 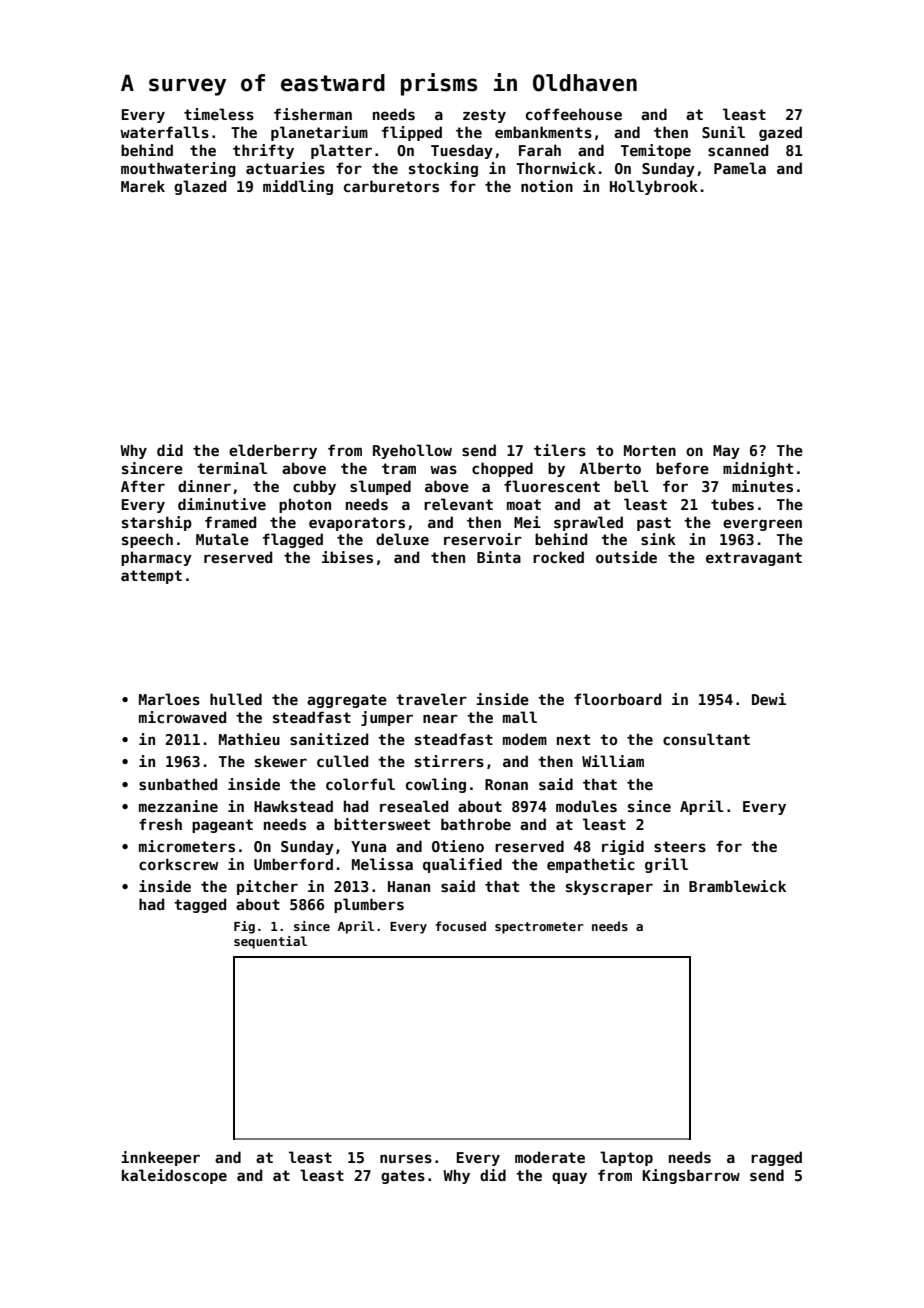 I want to click on Sunil, so click(x=723, y=132).
